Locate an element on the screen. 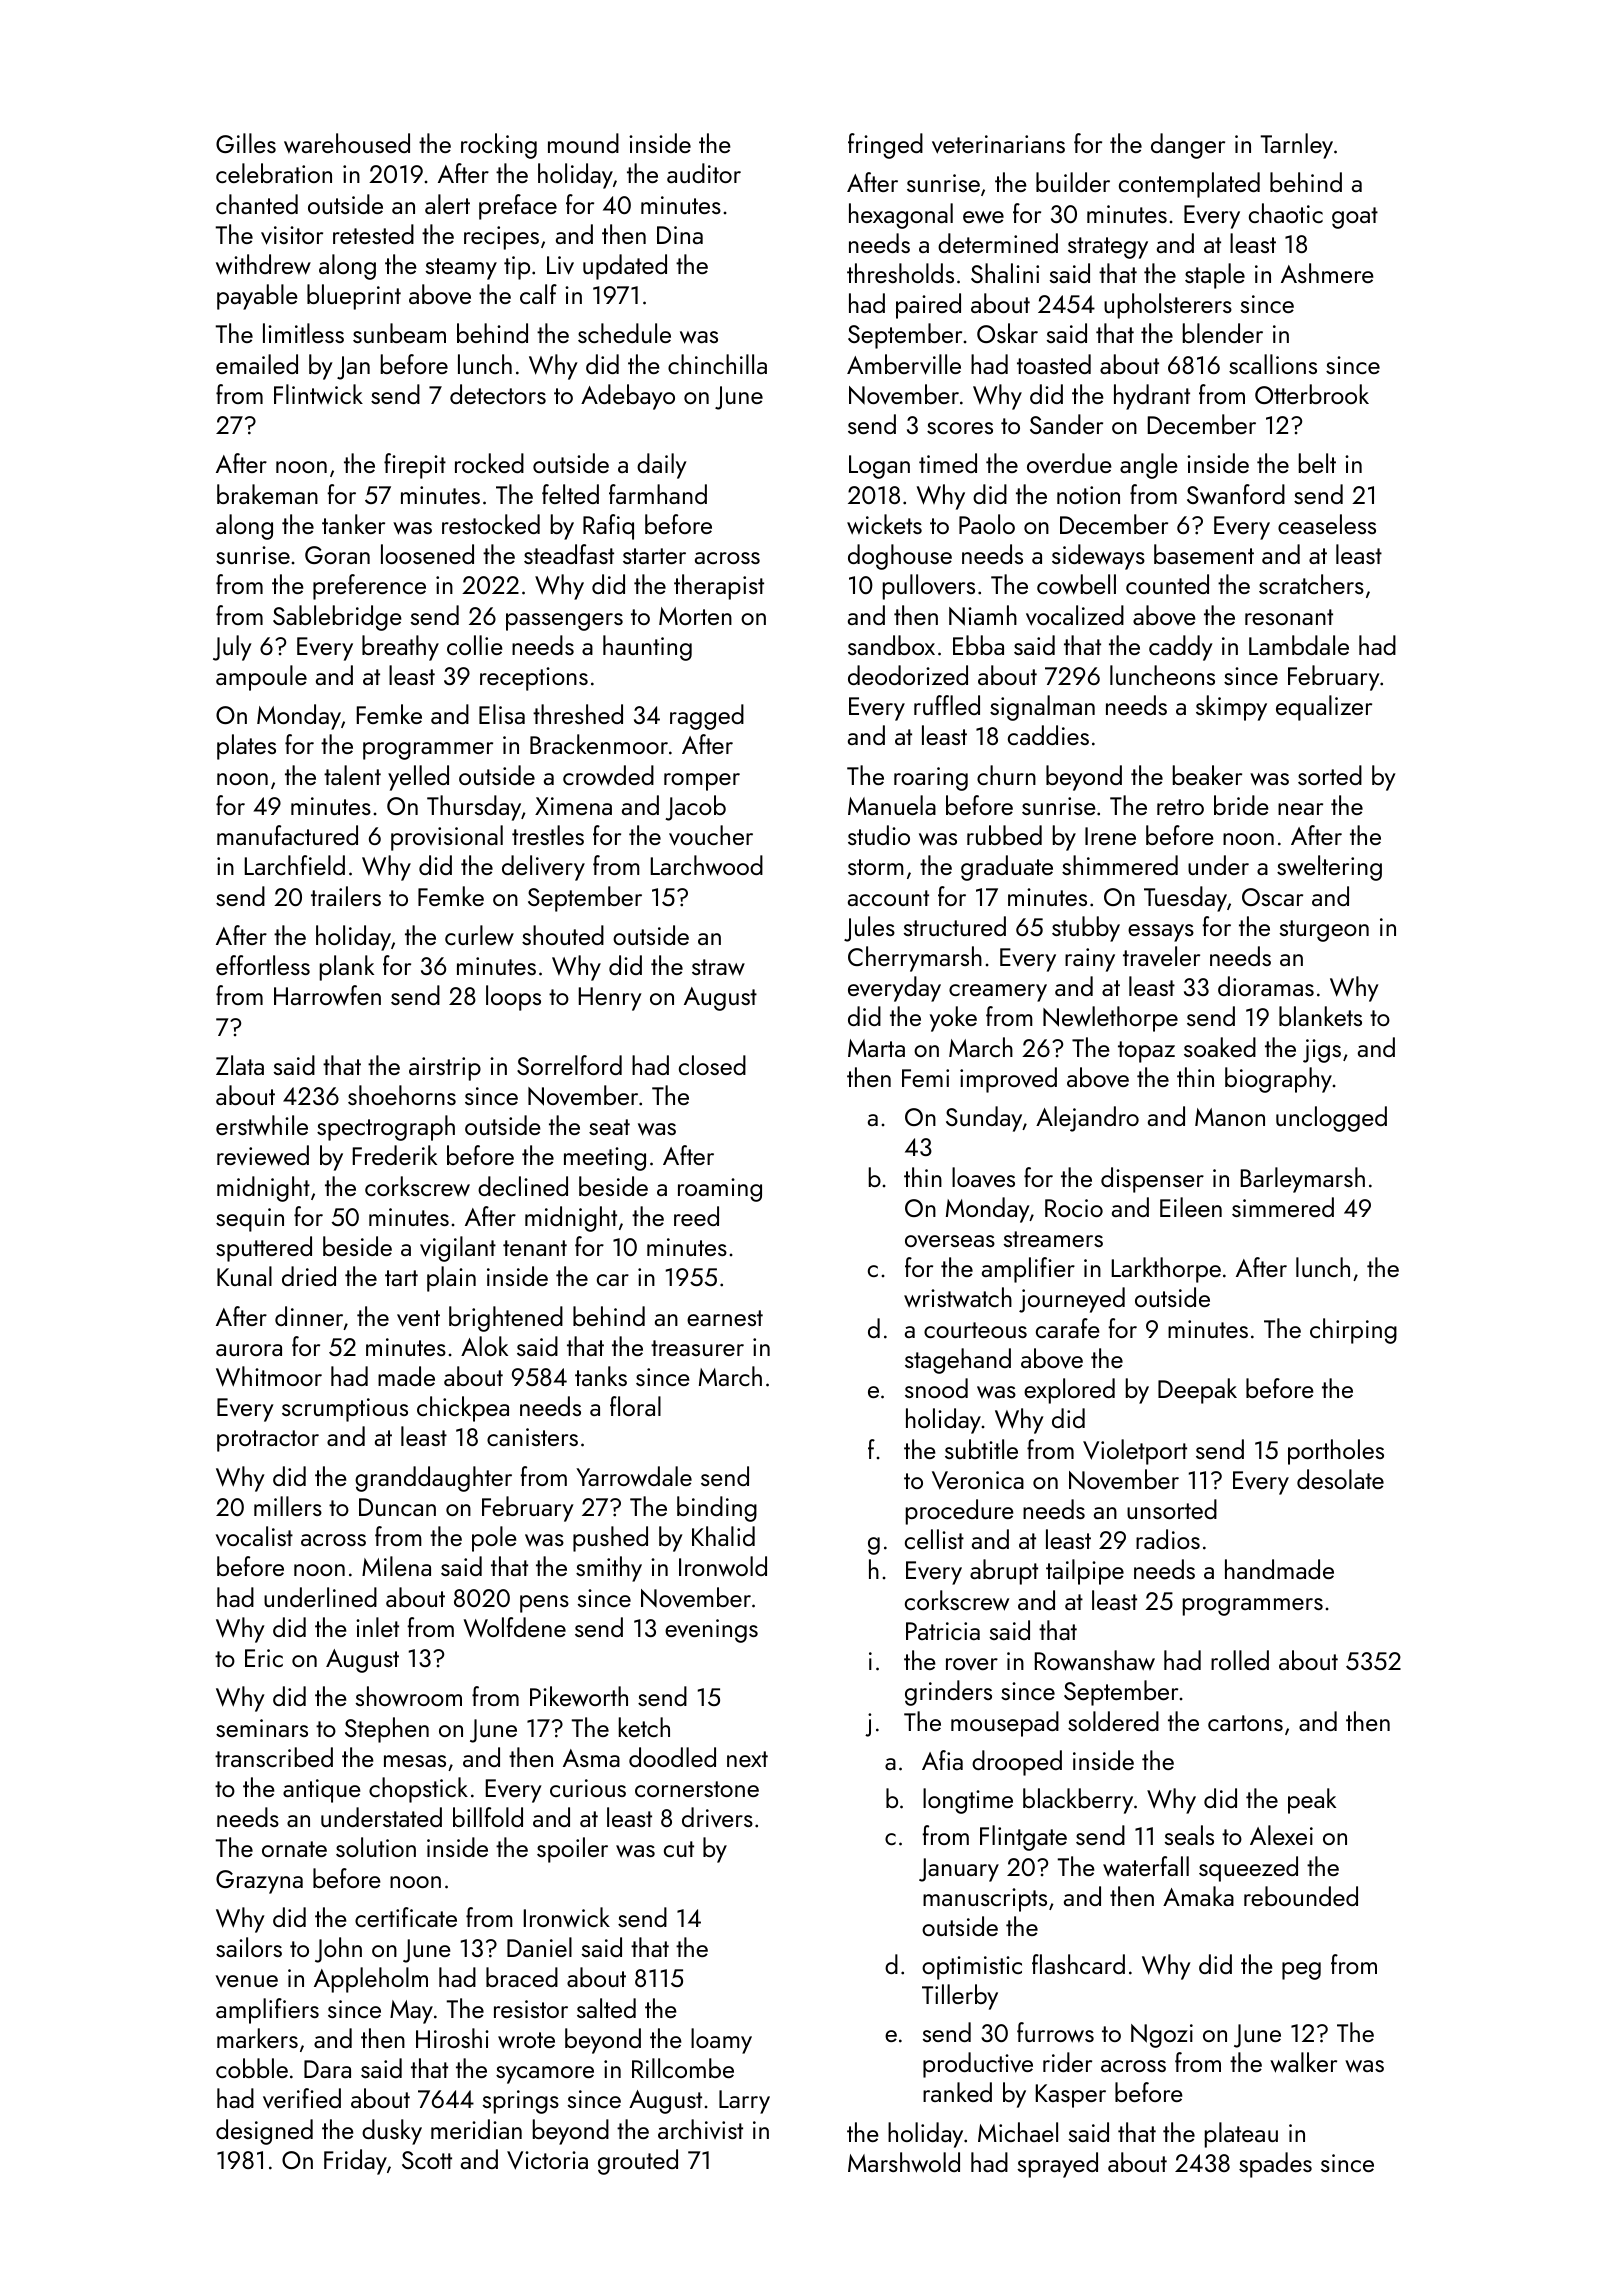 The width and height of the screenshot is (1620, 2292). subtitle is located at coordinates (981, 1449).
